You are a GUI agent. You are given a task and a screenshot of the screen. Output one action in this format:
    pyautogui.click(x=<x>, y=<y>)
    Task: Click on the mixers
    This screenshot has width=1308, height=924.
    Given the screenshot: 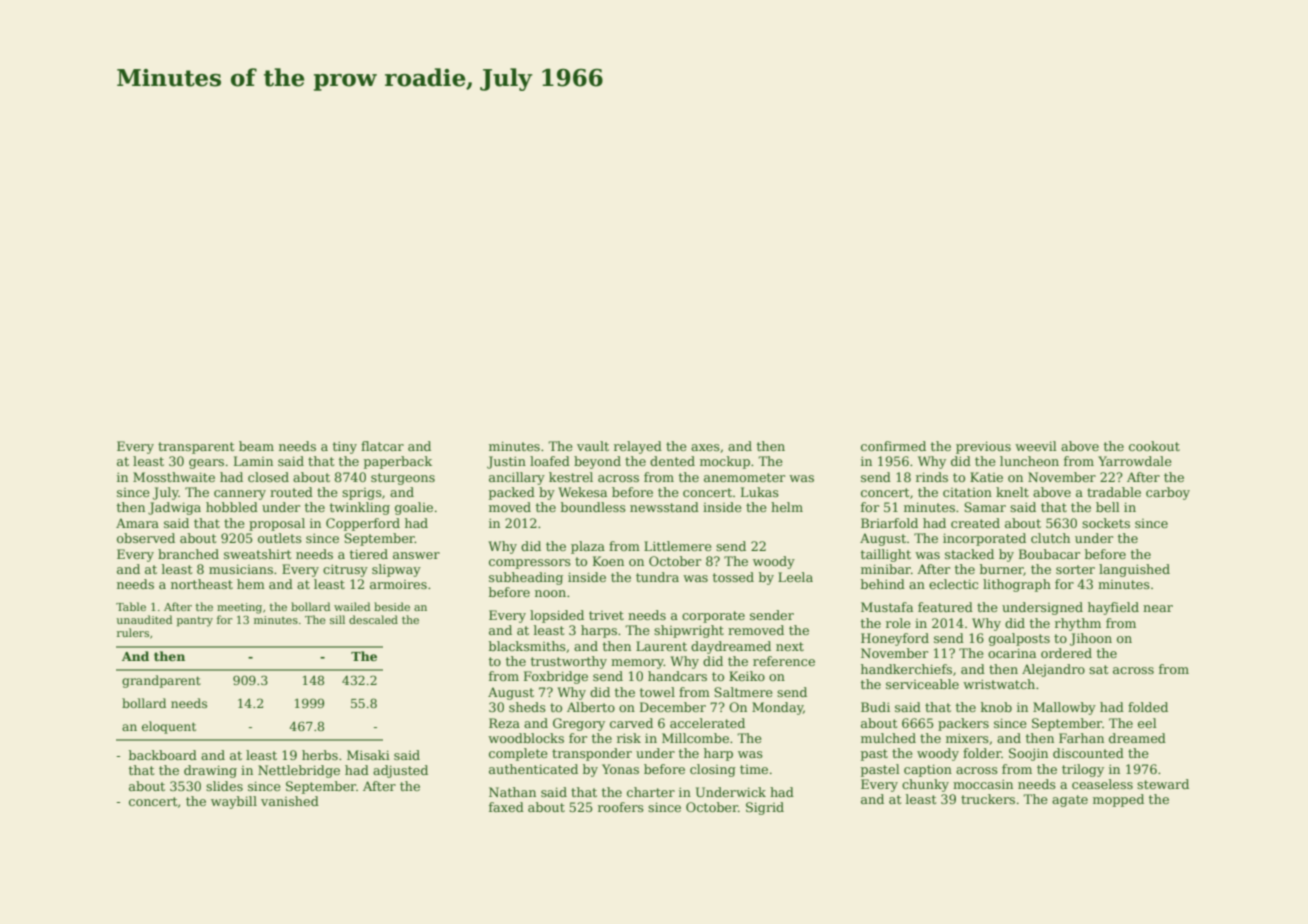 What is the action you would take?
    pyautogui.click(x=967, y=738)
